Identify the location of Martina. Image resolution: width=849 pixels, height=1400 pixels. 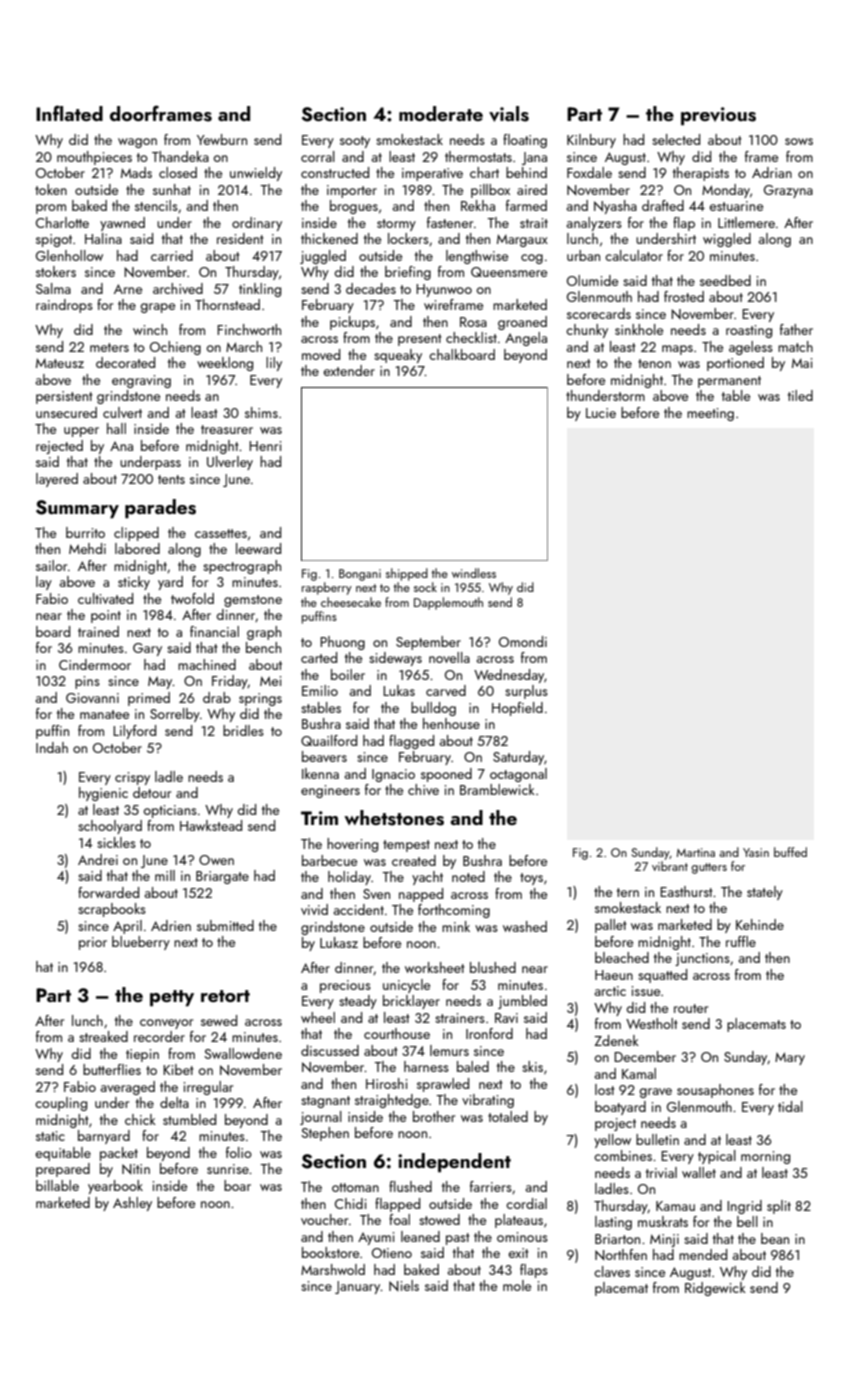
(696, 852).
